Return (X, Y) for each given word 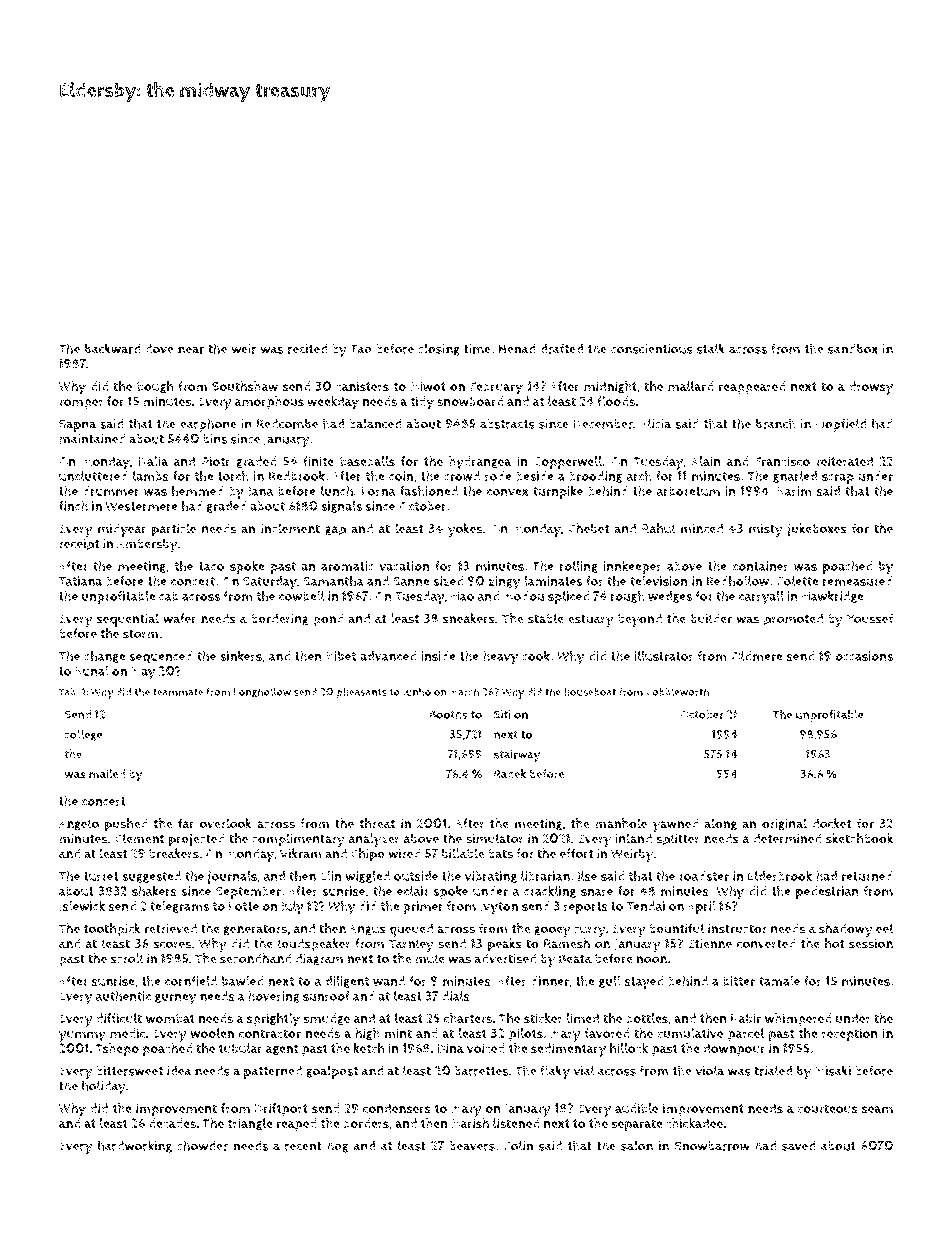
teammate (178, 692)
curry (590, 931)
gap (335, 531)
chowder (202, 1145)
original (784, 824)
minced (702, 528)
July (292, 908)
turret (101, 876)
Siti (502, 714)
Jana (261, 492)
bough (155, 387)
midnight (610, 387)
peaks (505, 945)
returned (867, 876)
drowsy (871, 388)
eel (884, 928)
